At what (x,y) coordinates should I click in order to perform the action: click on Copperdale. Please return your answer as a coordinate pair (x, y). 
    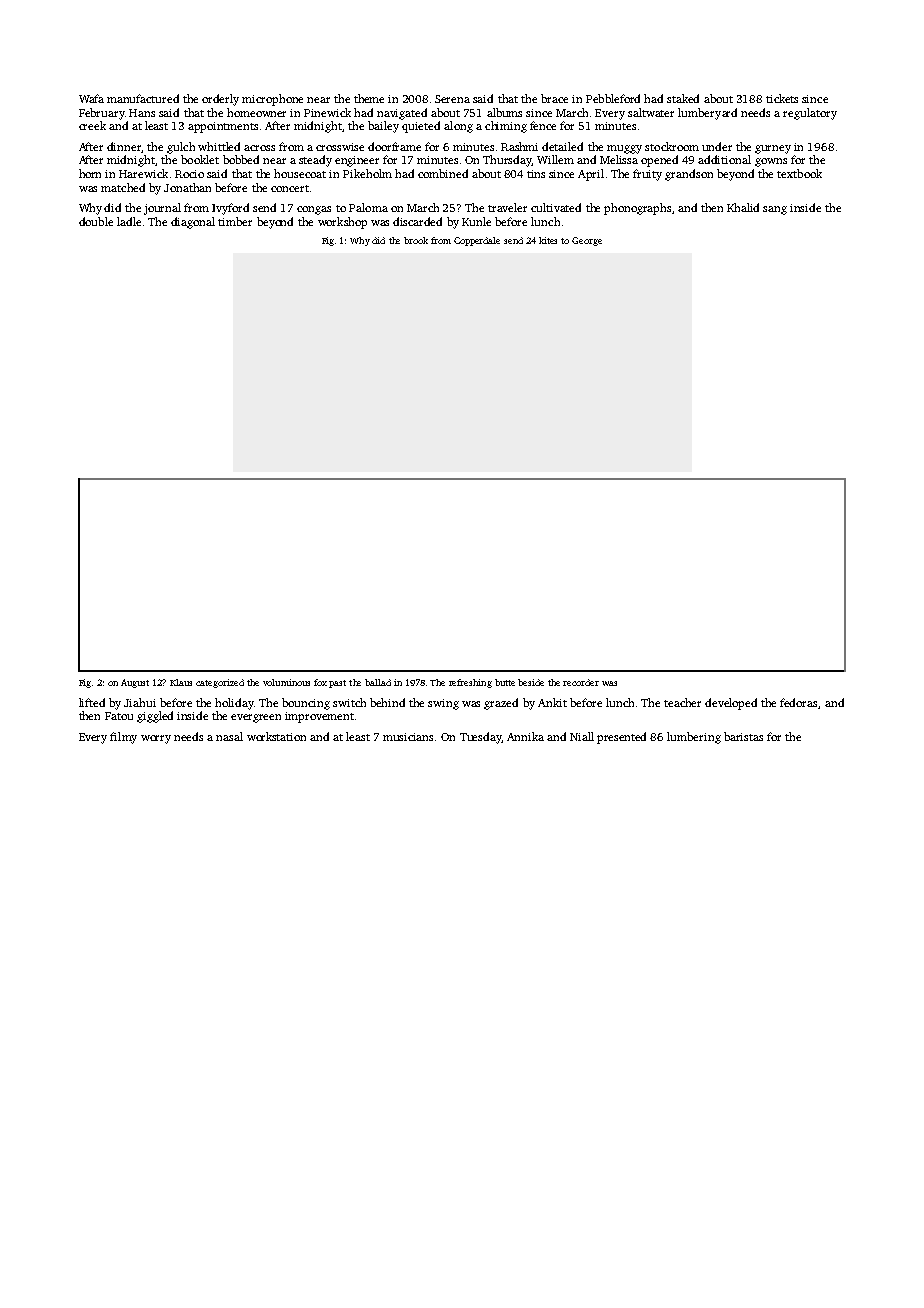
    Looking at the image, I should click on (477, 241).
